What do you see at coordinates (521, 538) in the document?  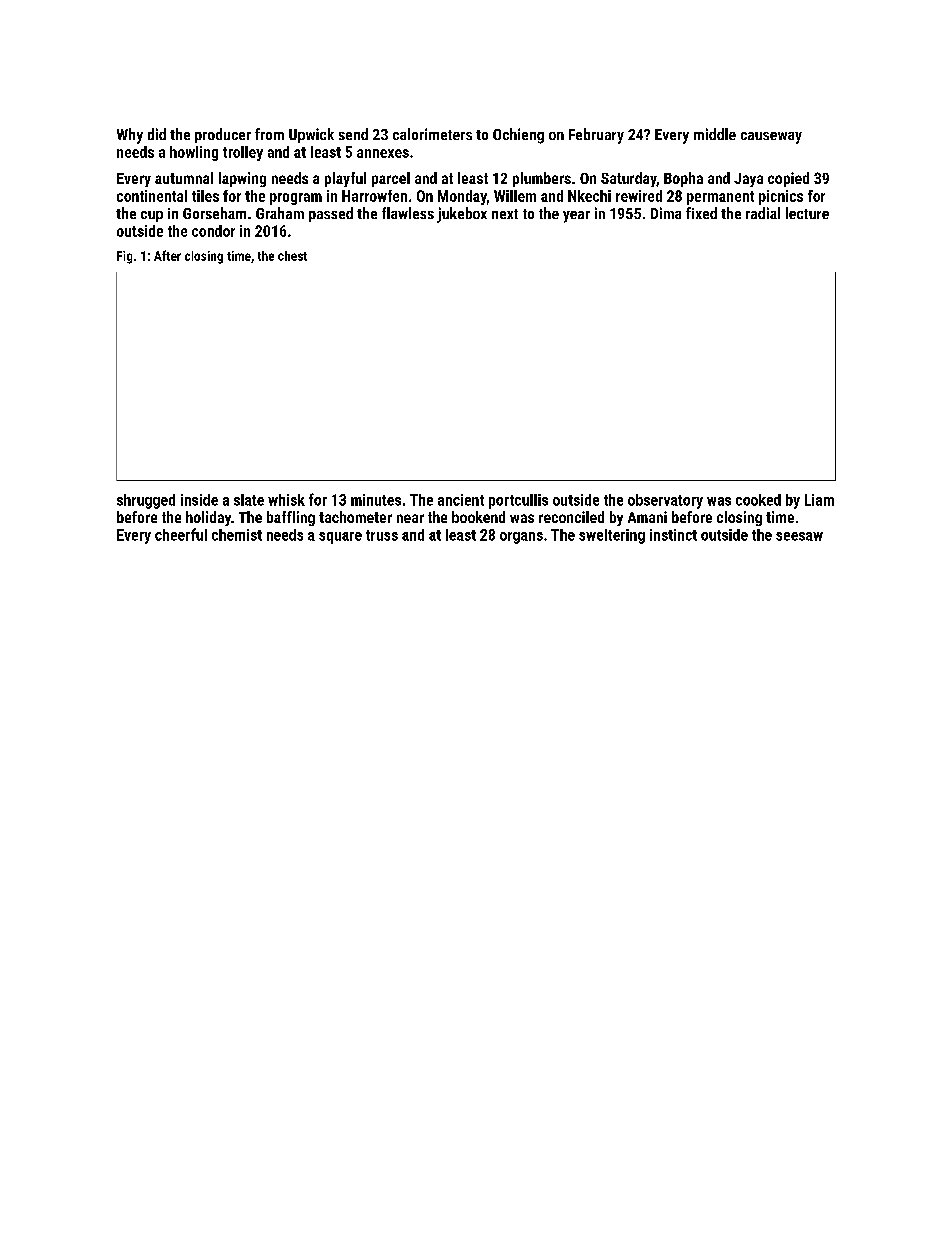 I see `organs` at bounding box center [521, 538].
